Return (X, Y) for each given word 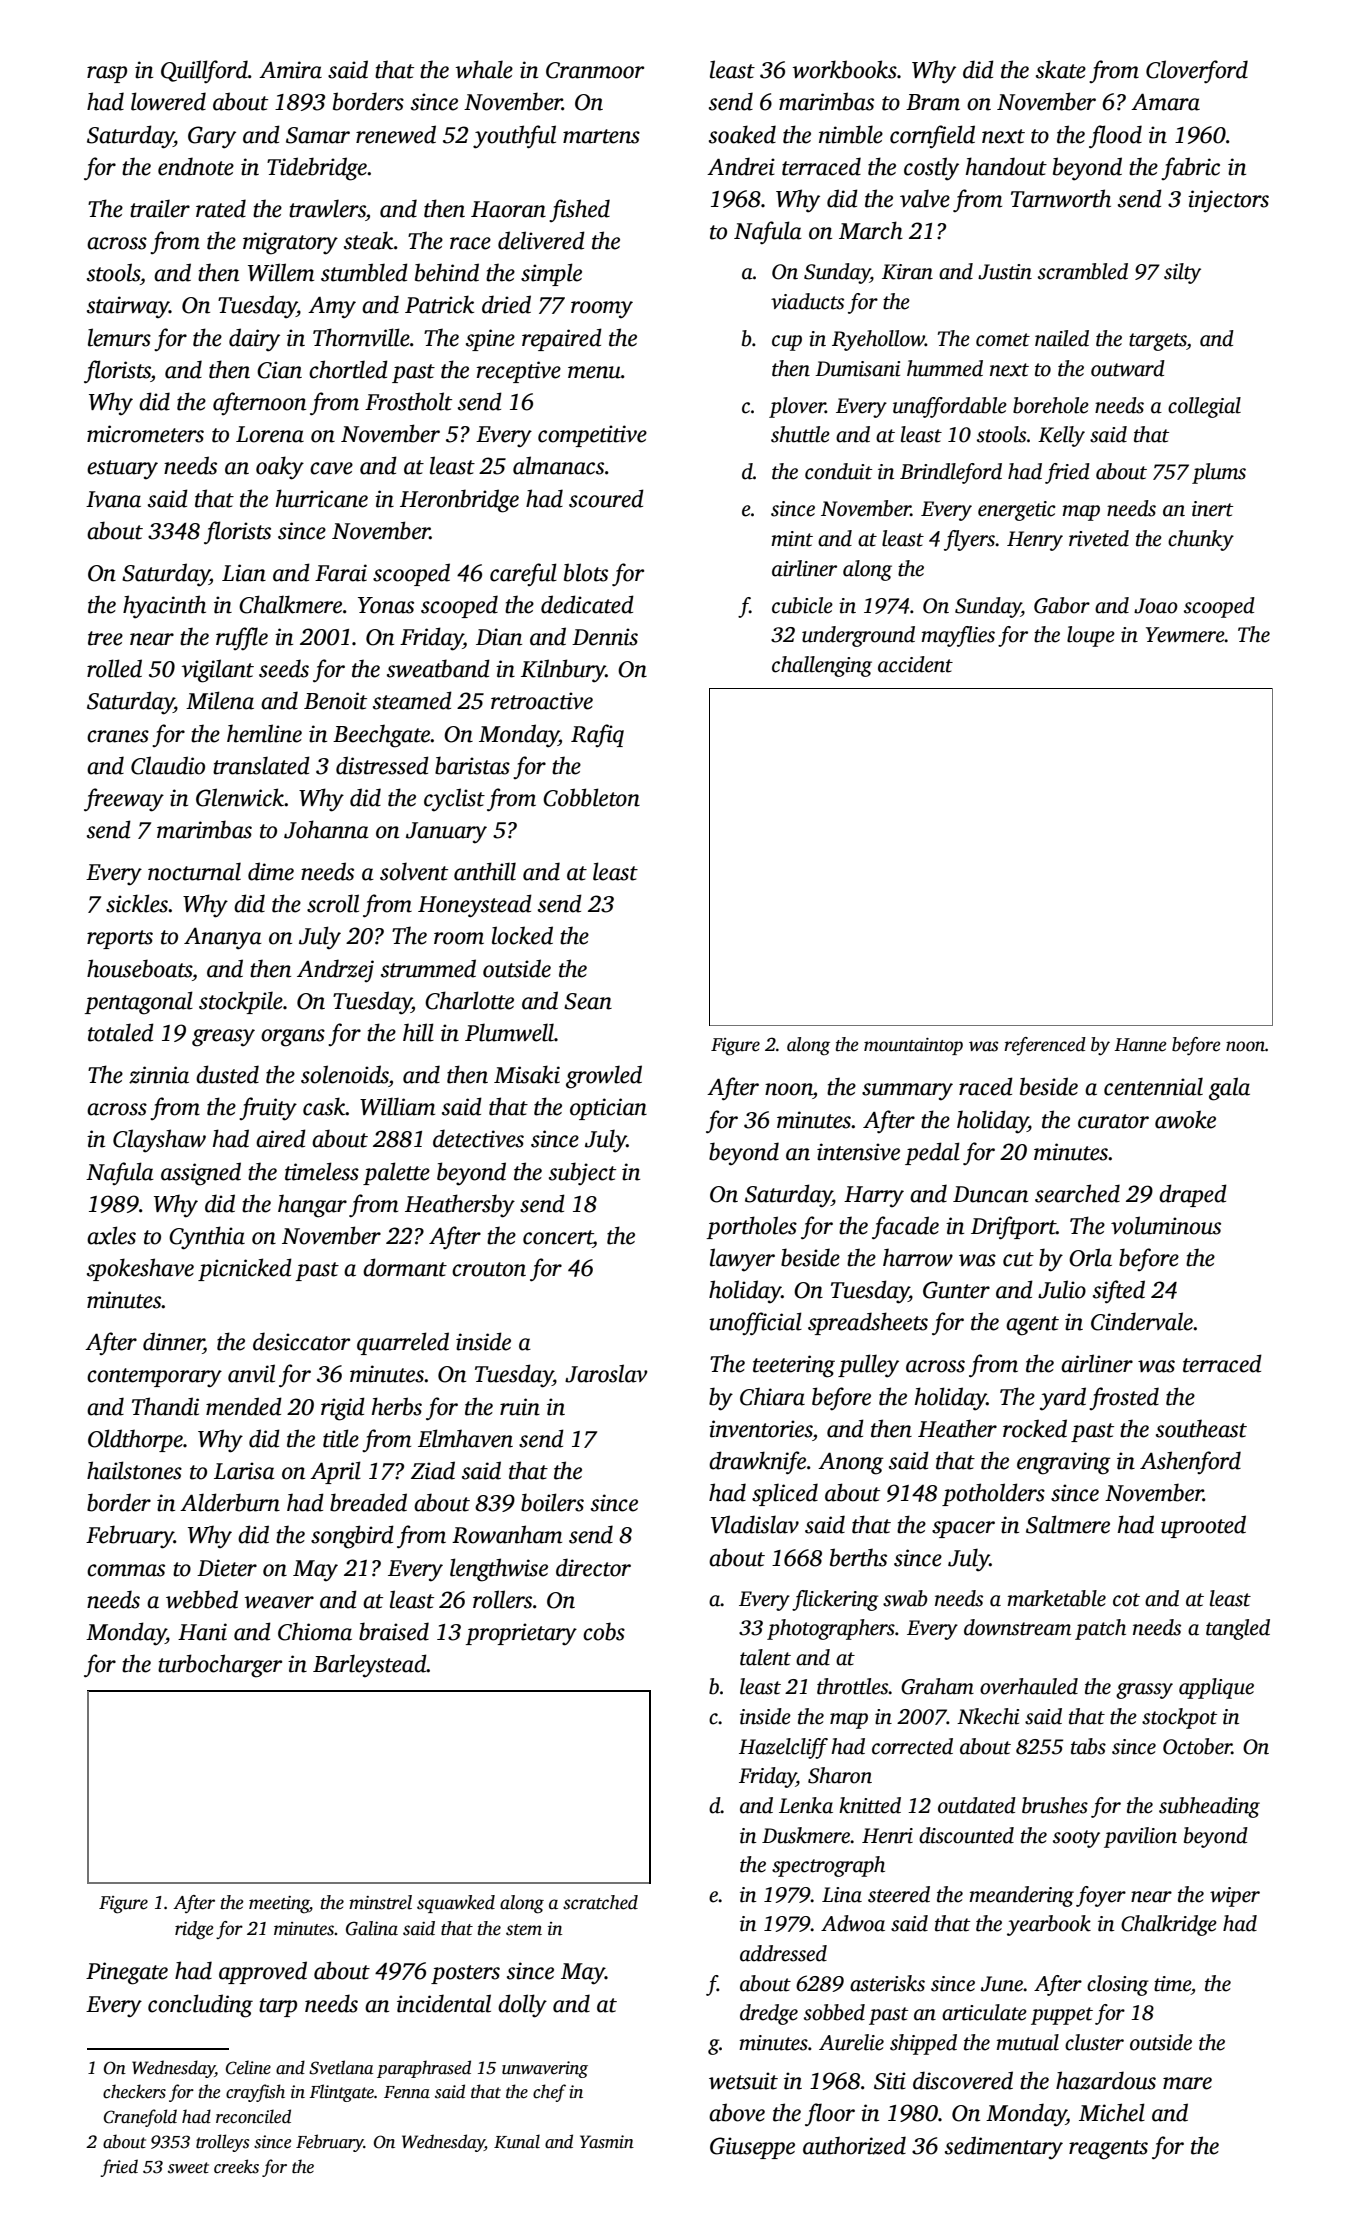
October (1197, 1746)
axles (111, 1235)
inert (1212, 509)
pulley (868, 1366)
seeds (284, 668)
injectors (1228, 201)
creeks (236, 2166)
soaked (742, 134)
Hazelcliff (783, 1748)
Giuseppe (752, 2148)
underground (858, 636)
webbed (202, 1599)
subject (582, 1173)
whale (484, 69)
